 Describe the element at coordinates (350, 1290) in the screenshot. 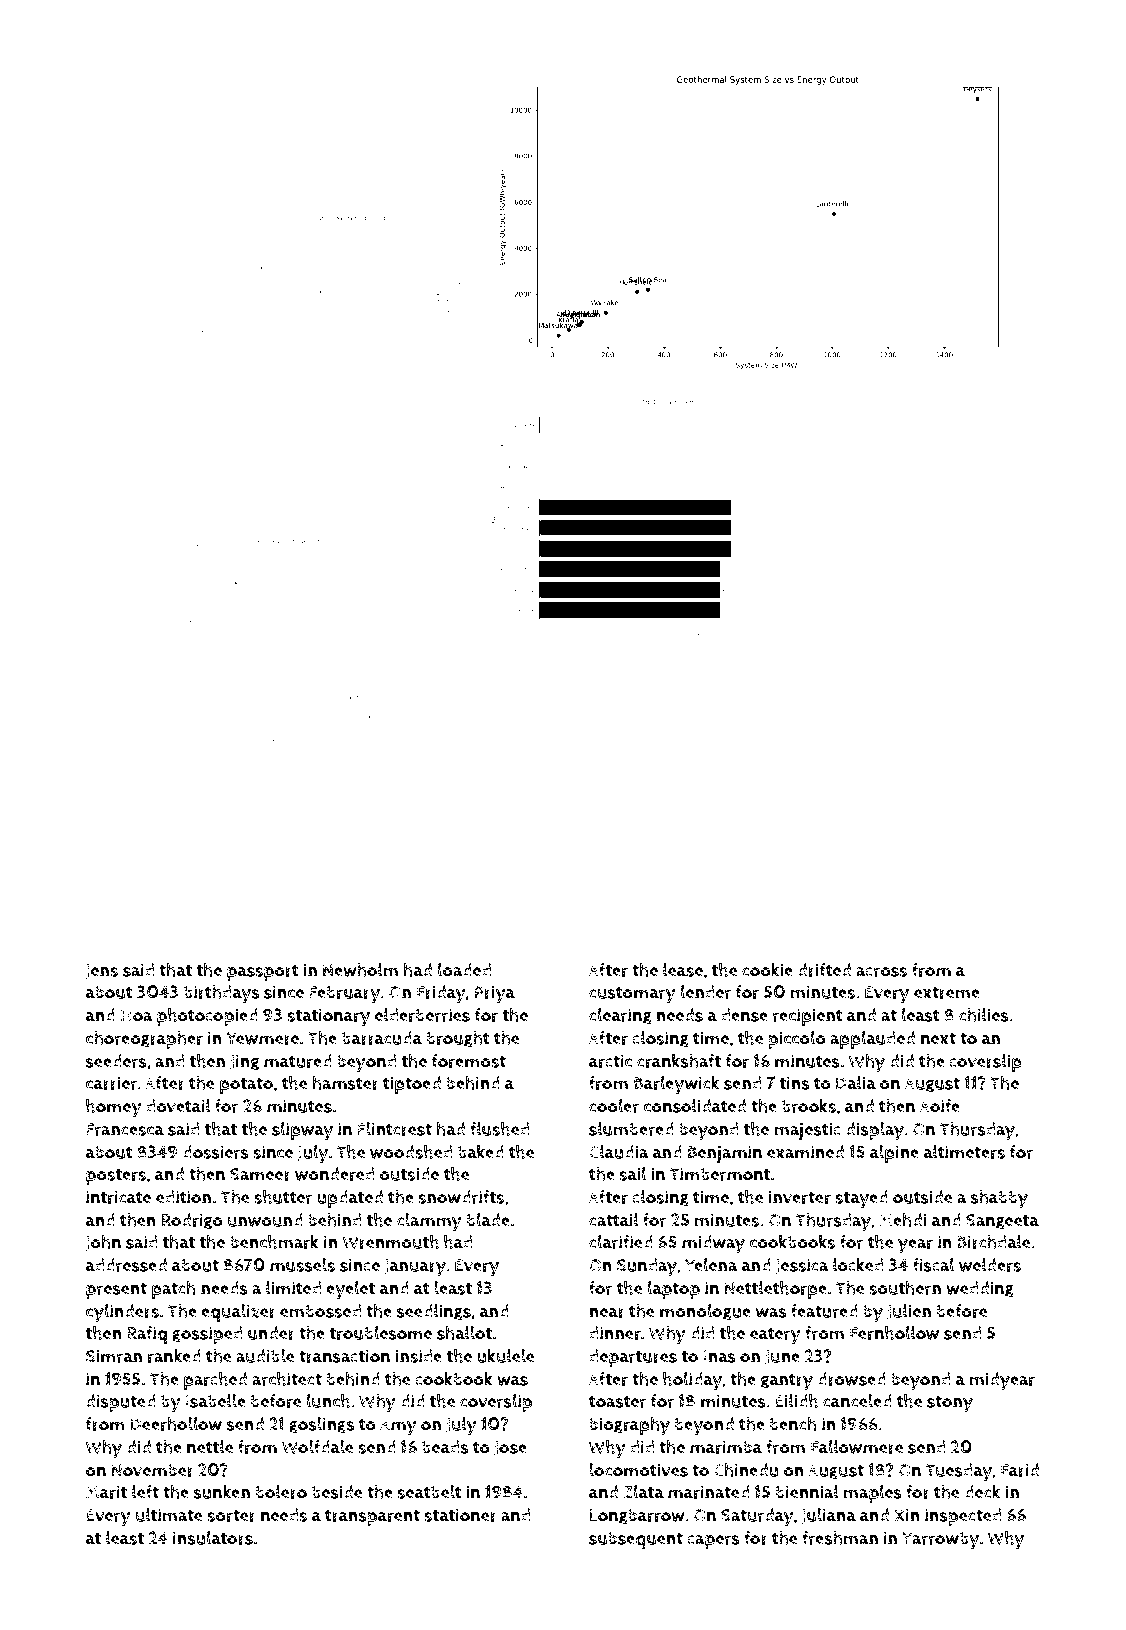

I see `eyelet` at that location.
